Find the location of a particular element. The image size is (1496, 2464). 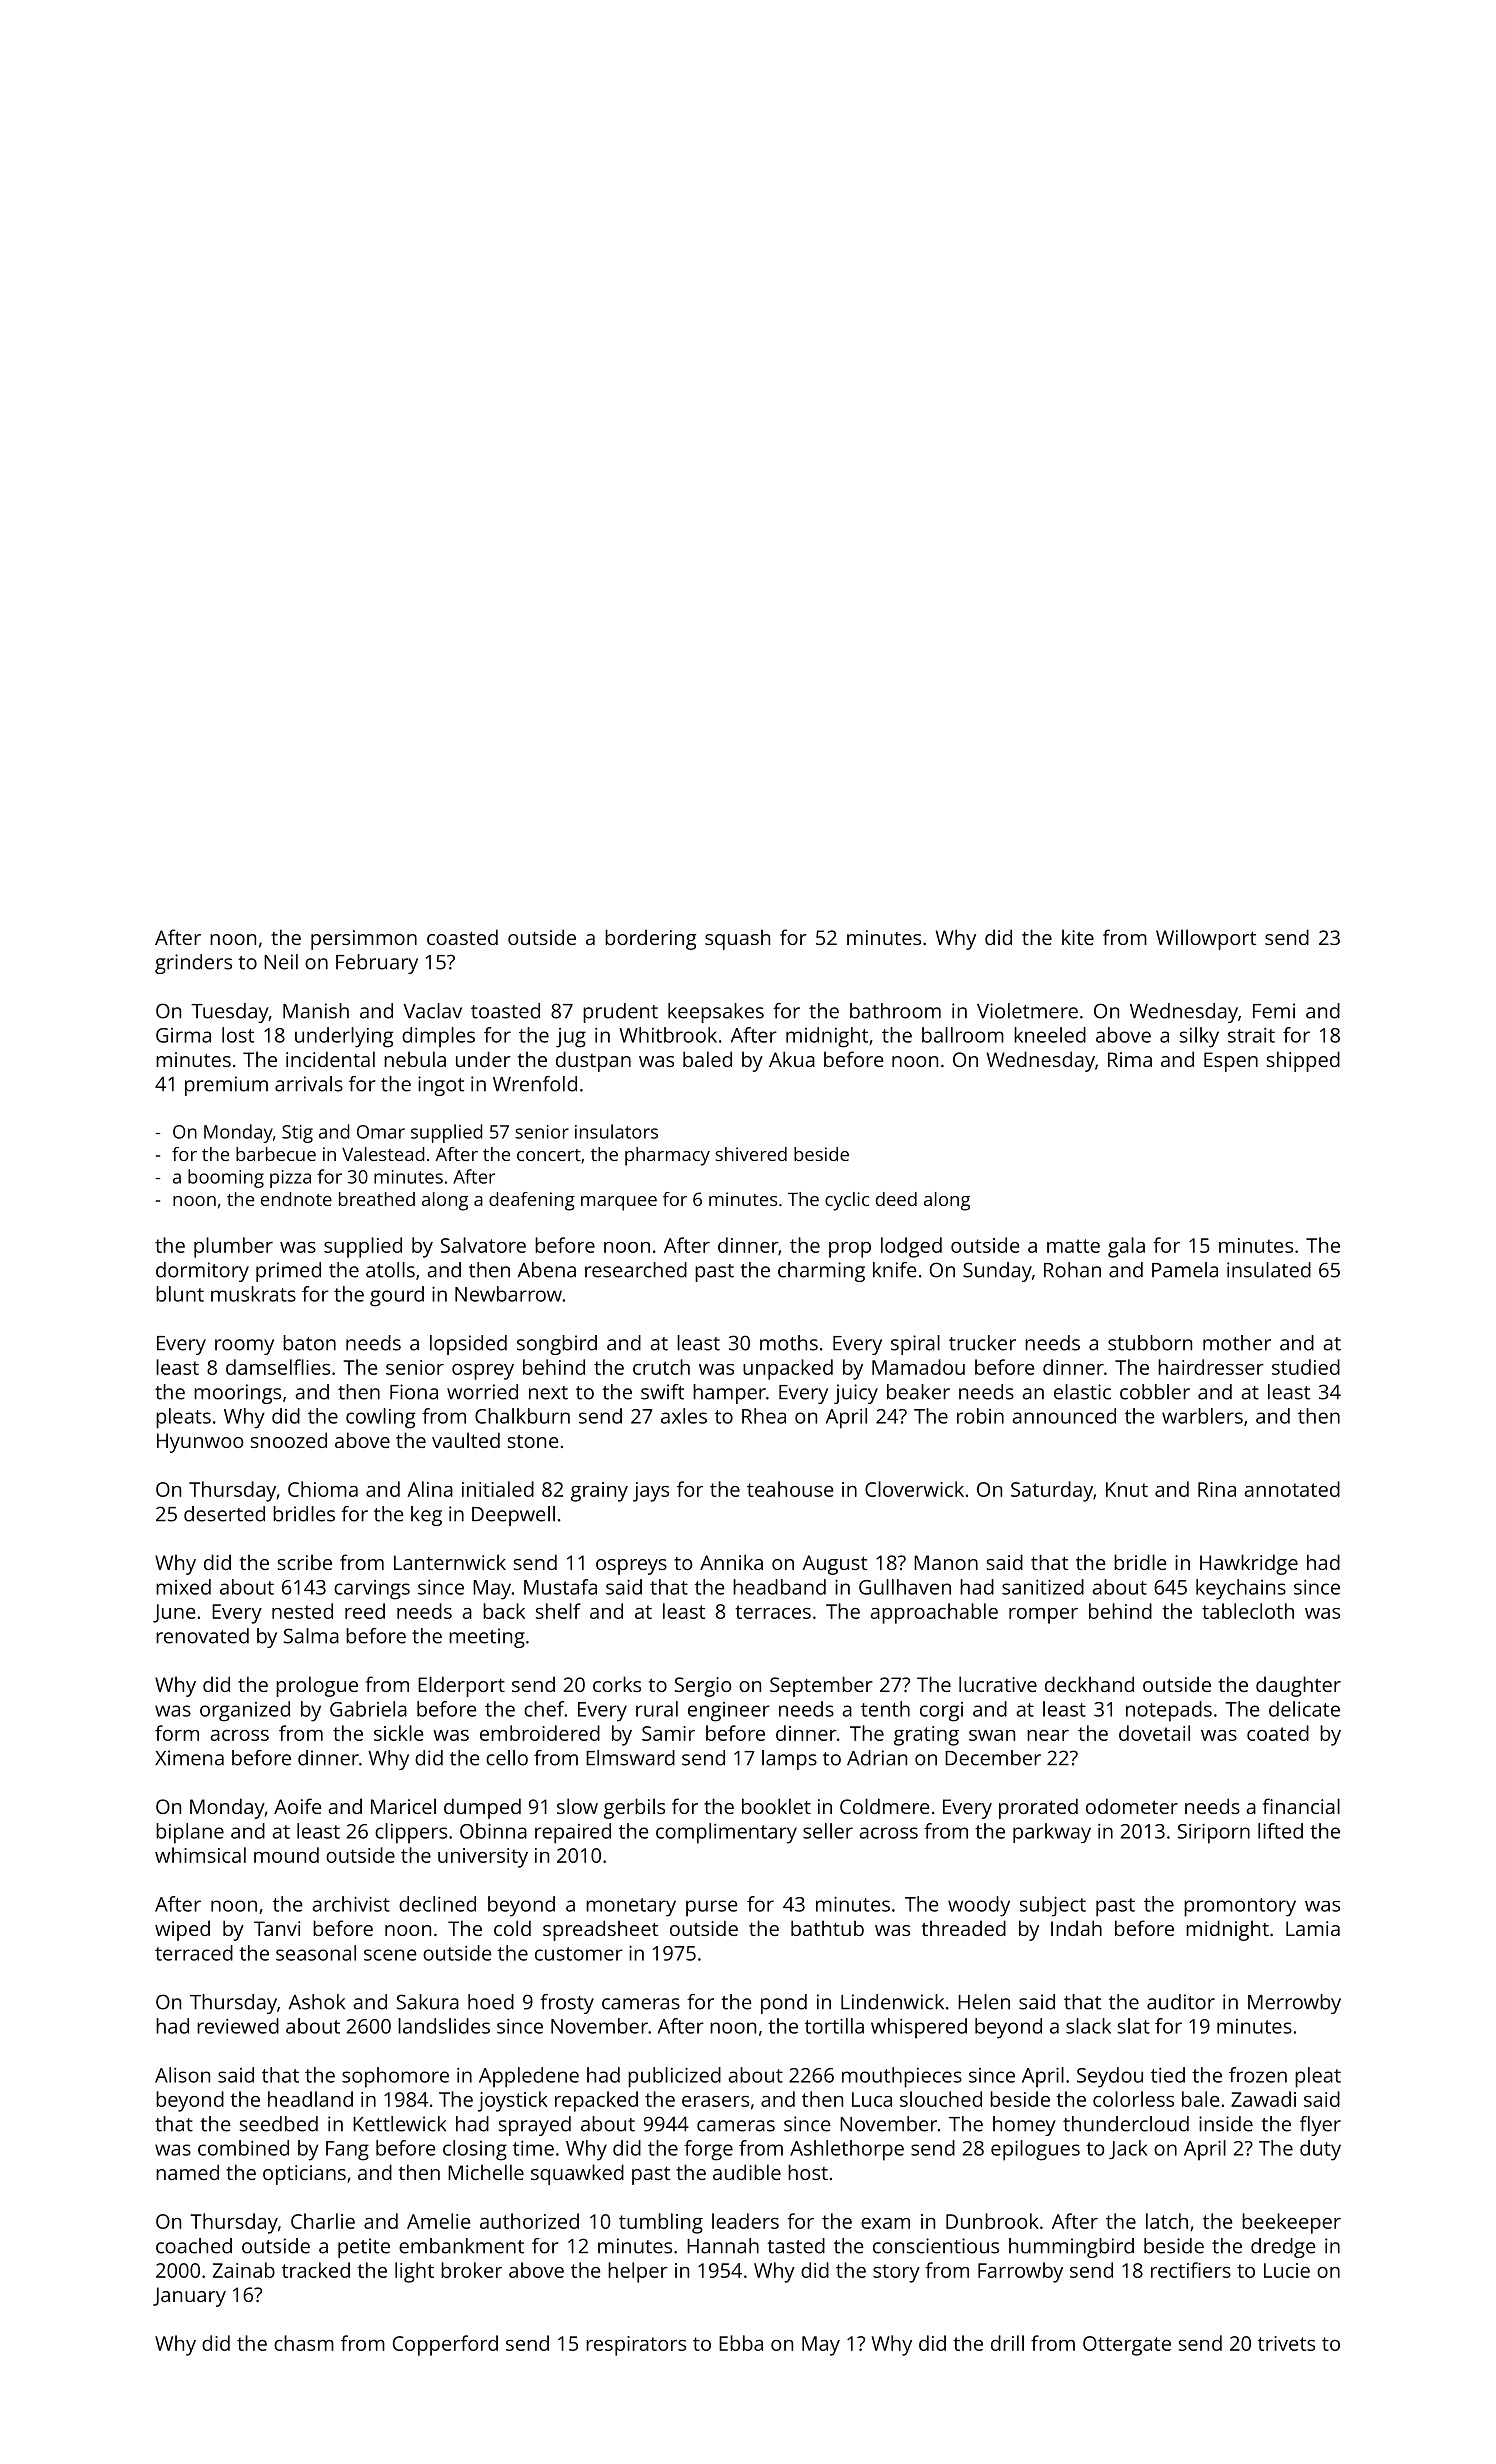

lamps is located at coordinates (789, 1760).
